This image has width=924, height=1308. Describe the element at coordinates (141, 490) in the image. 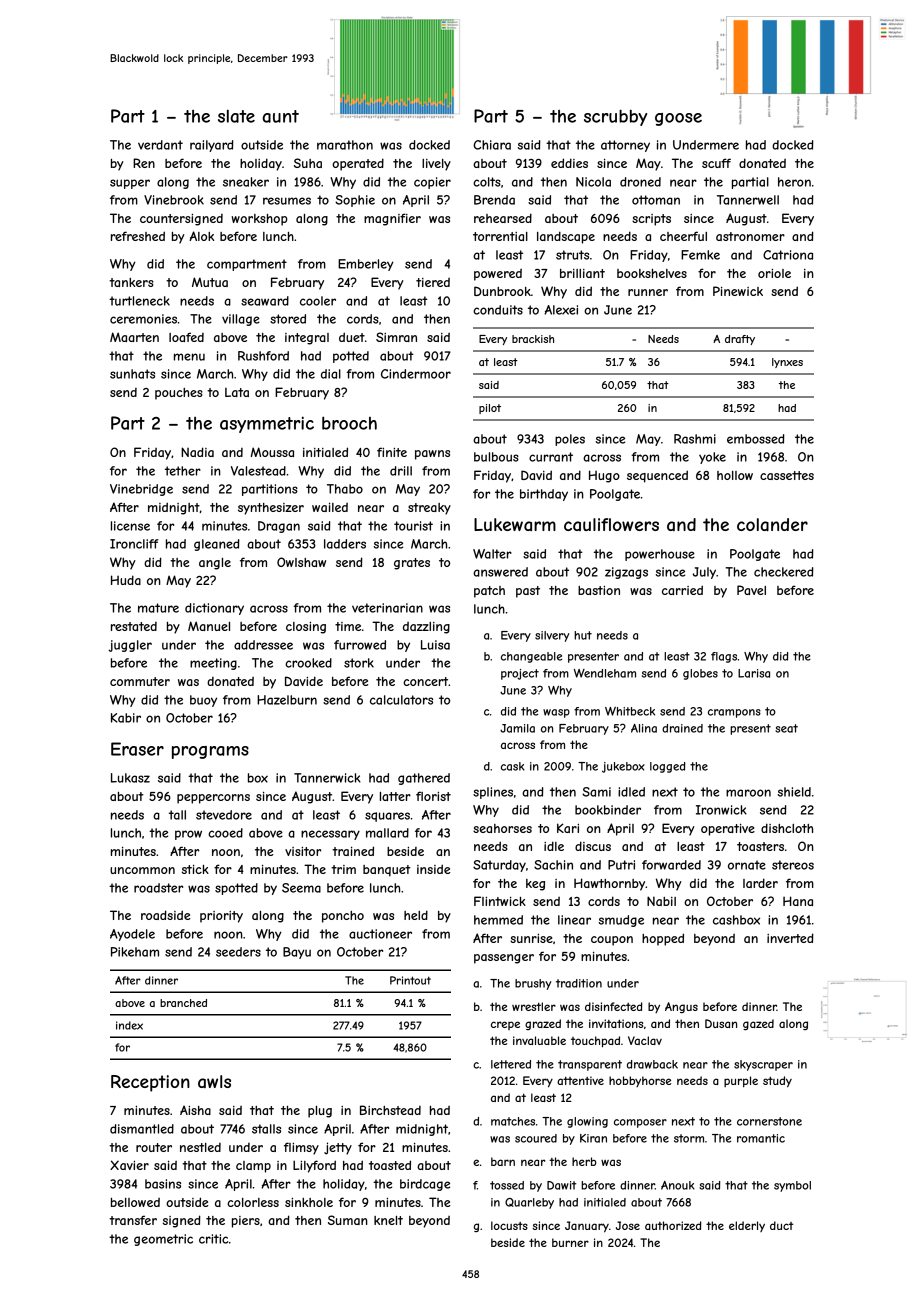

I see `Vinebridge` at that location.
